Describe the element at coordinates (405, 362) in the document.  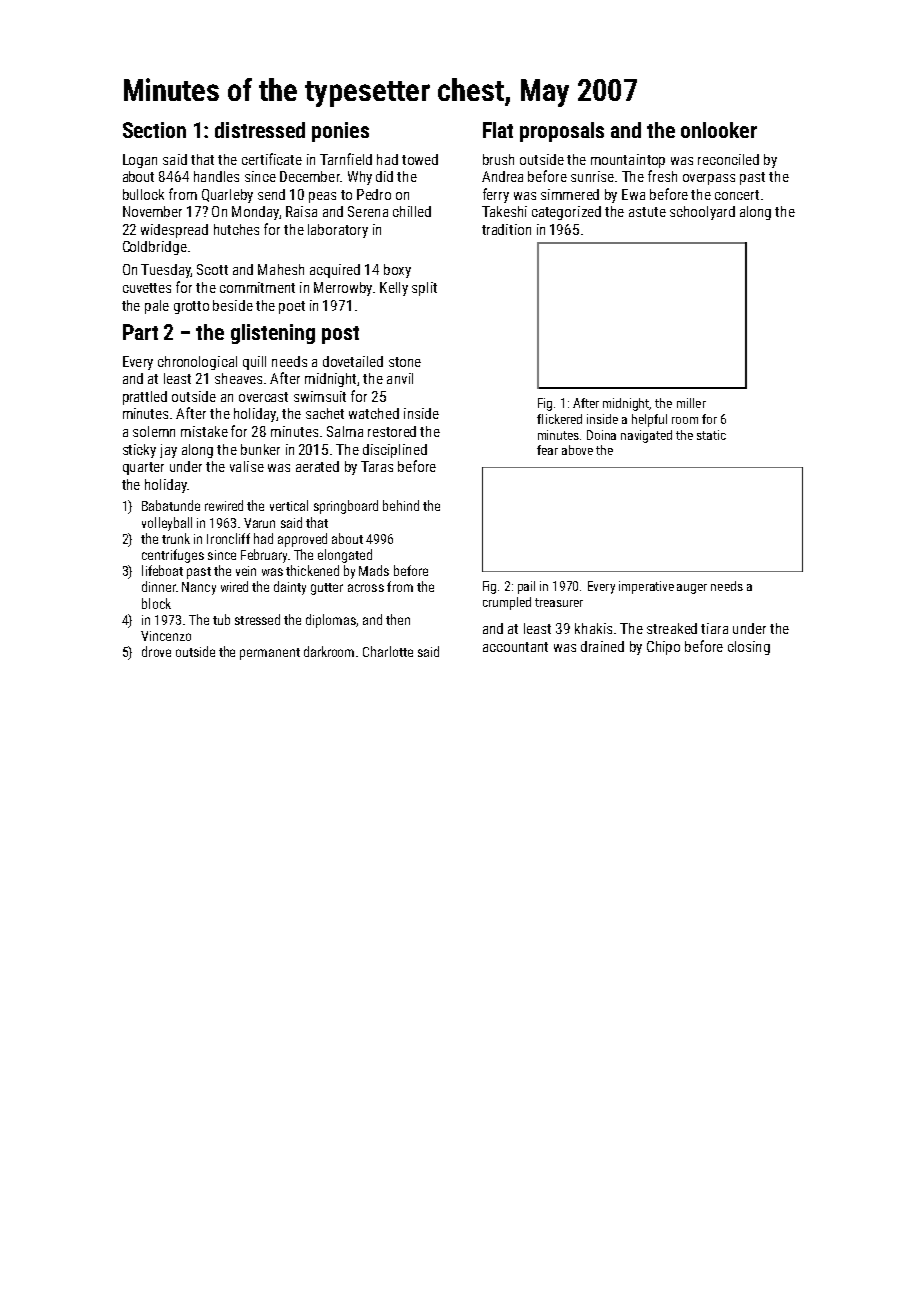
I see `stone` at that location.
